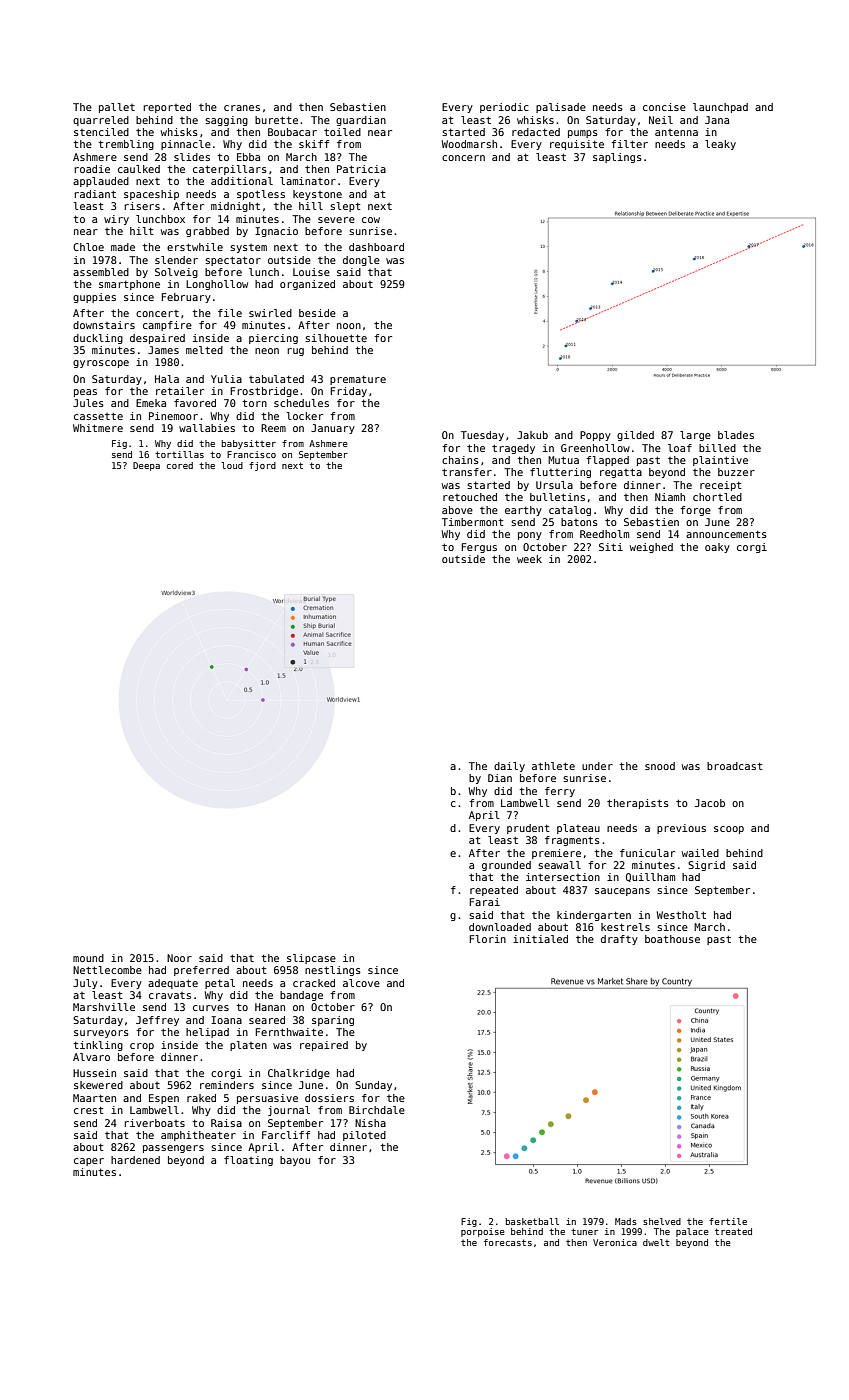 The width and height of the image is (849, 1400). Describe the element at coordinates (88, 958) in the image. I see `mound` at that location.
